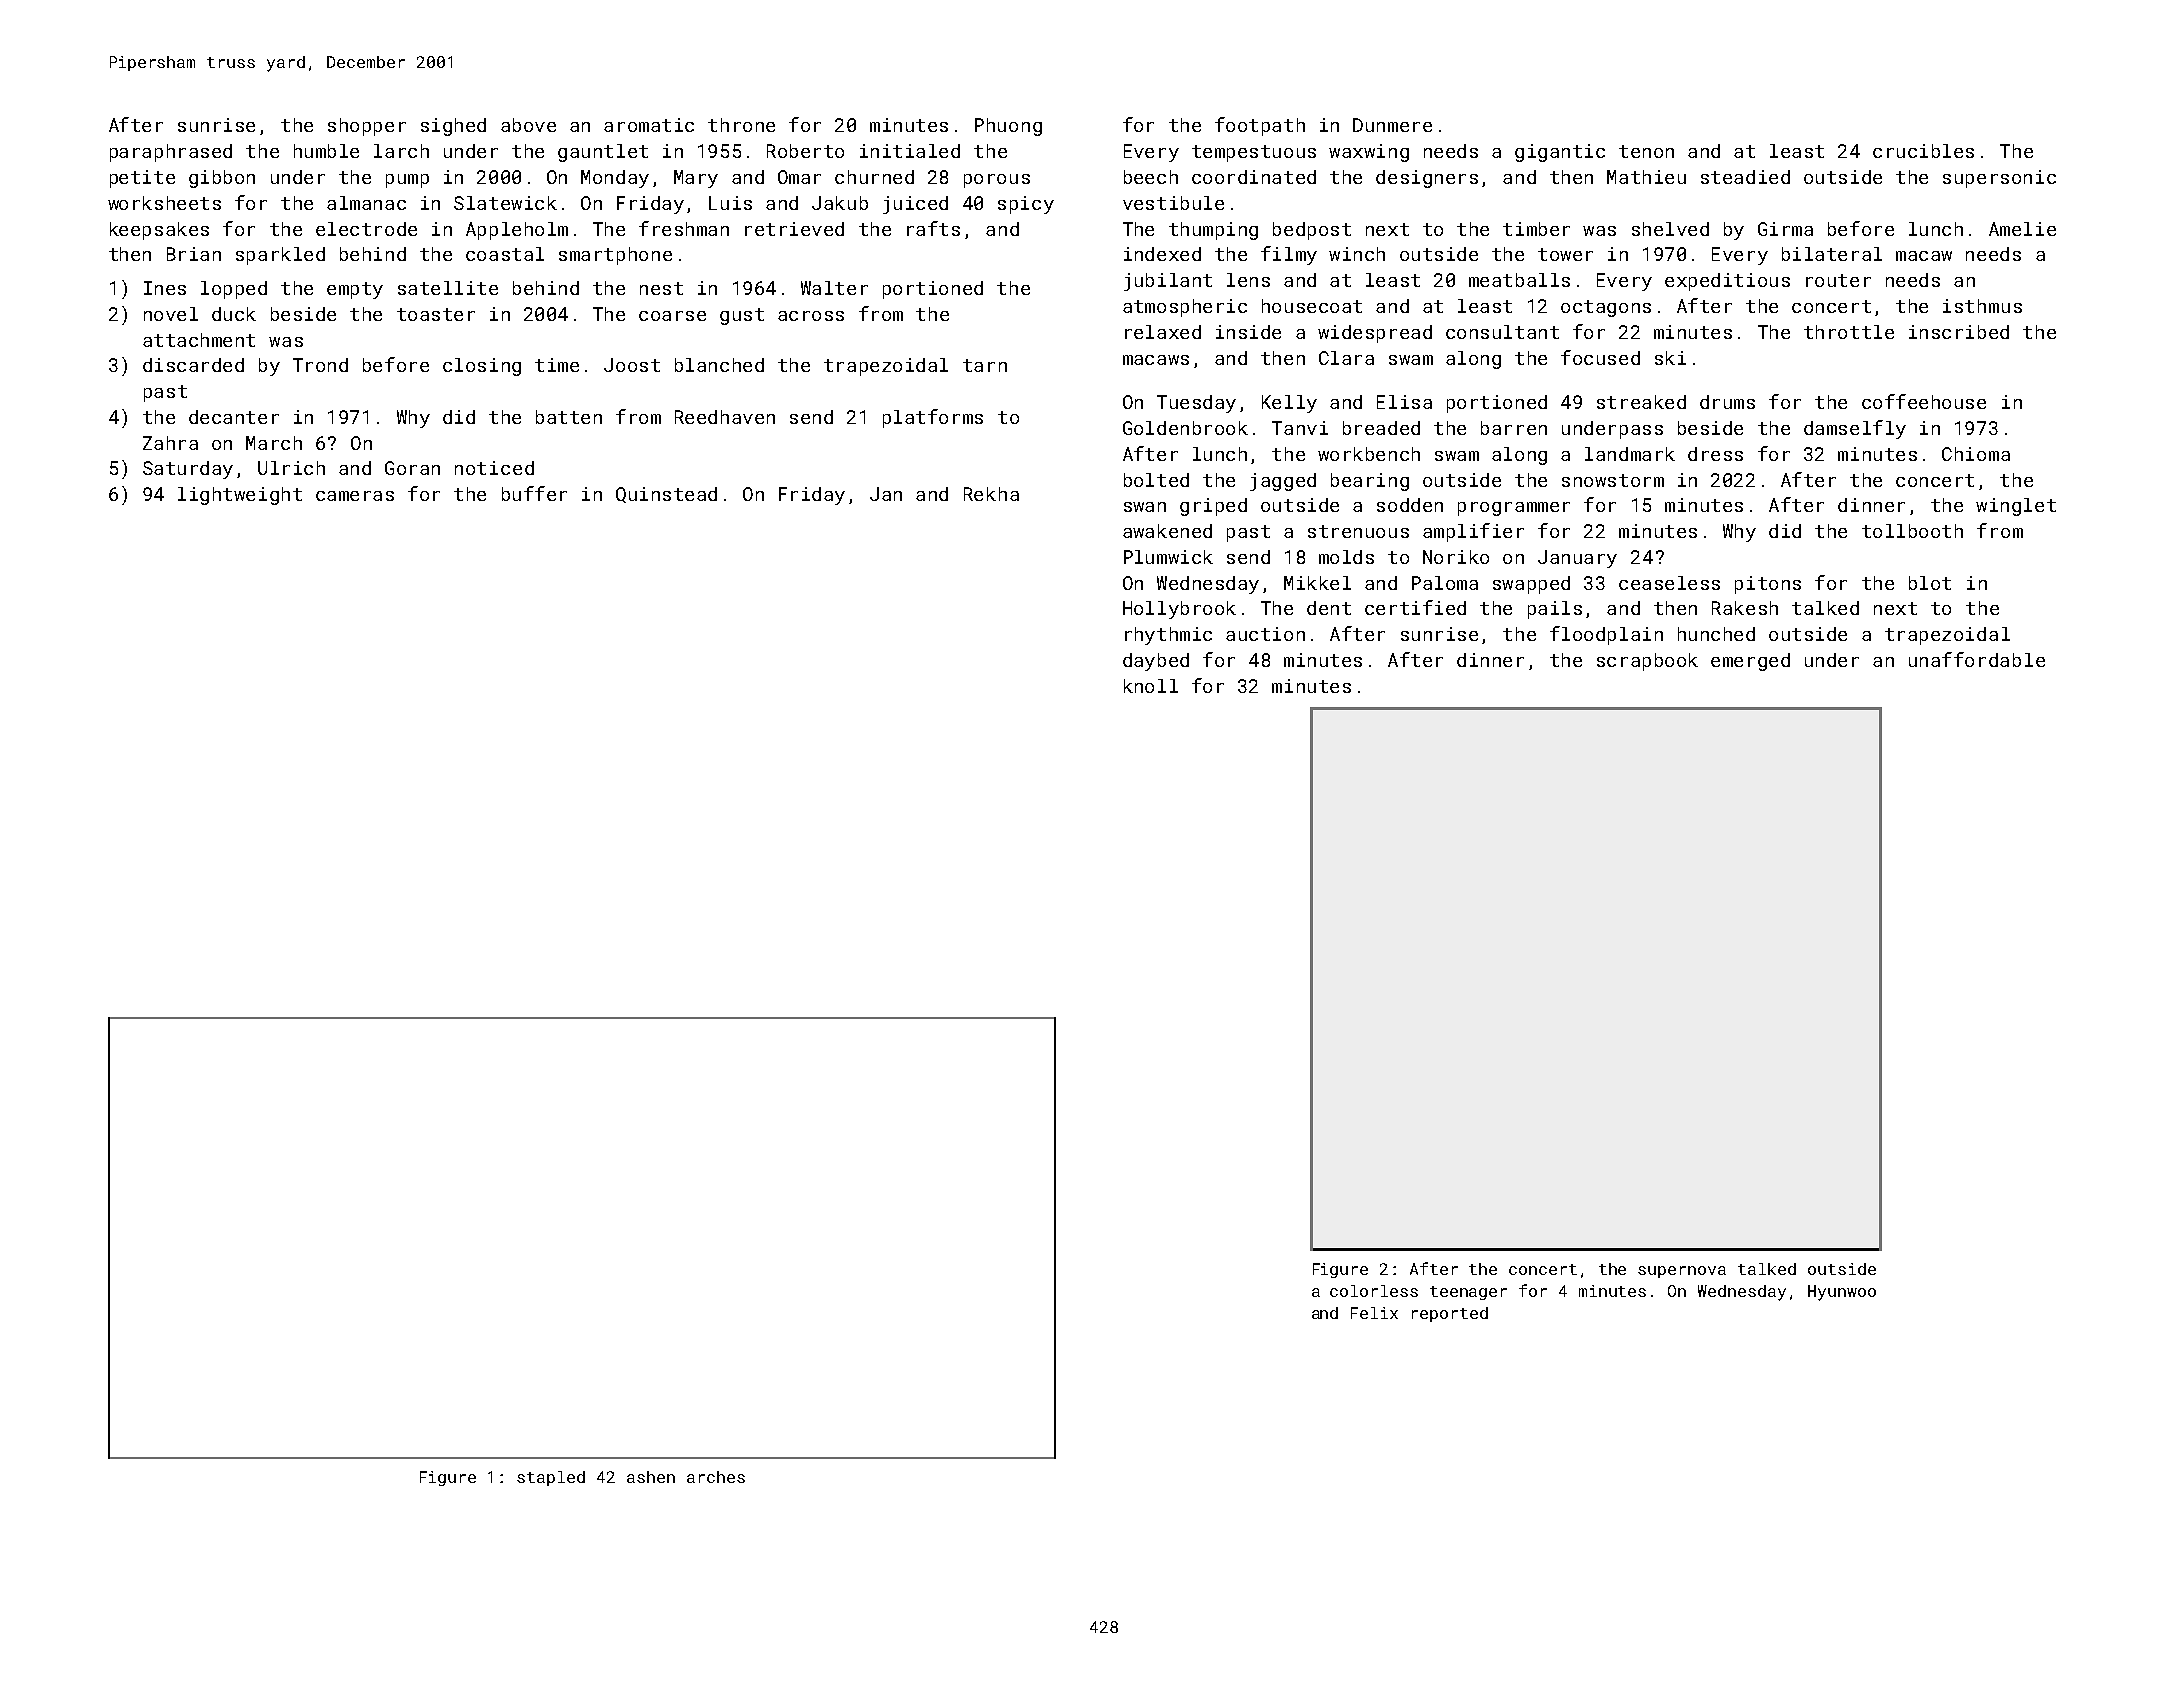 The image size is (2178, 1683). What do you see at coordinates (651, 1477) in the screenshot?
I see `ashen` at bounding box center [651, 1477].
